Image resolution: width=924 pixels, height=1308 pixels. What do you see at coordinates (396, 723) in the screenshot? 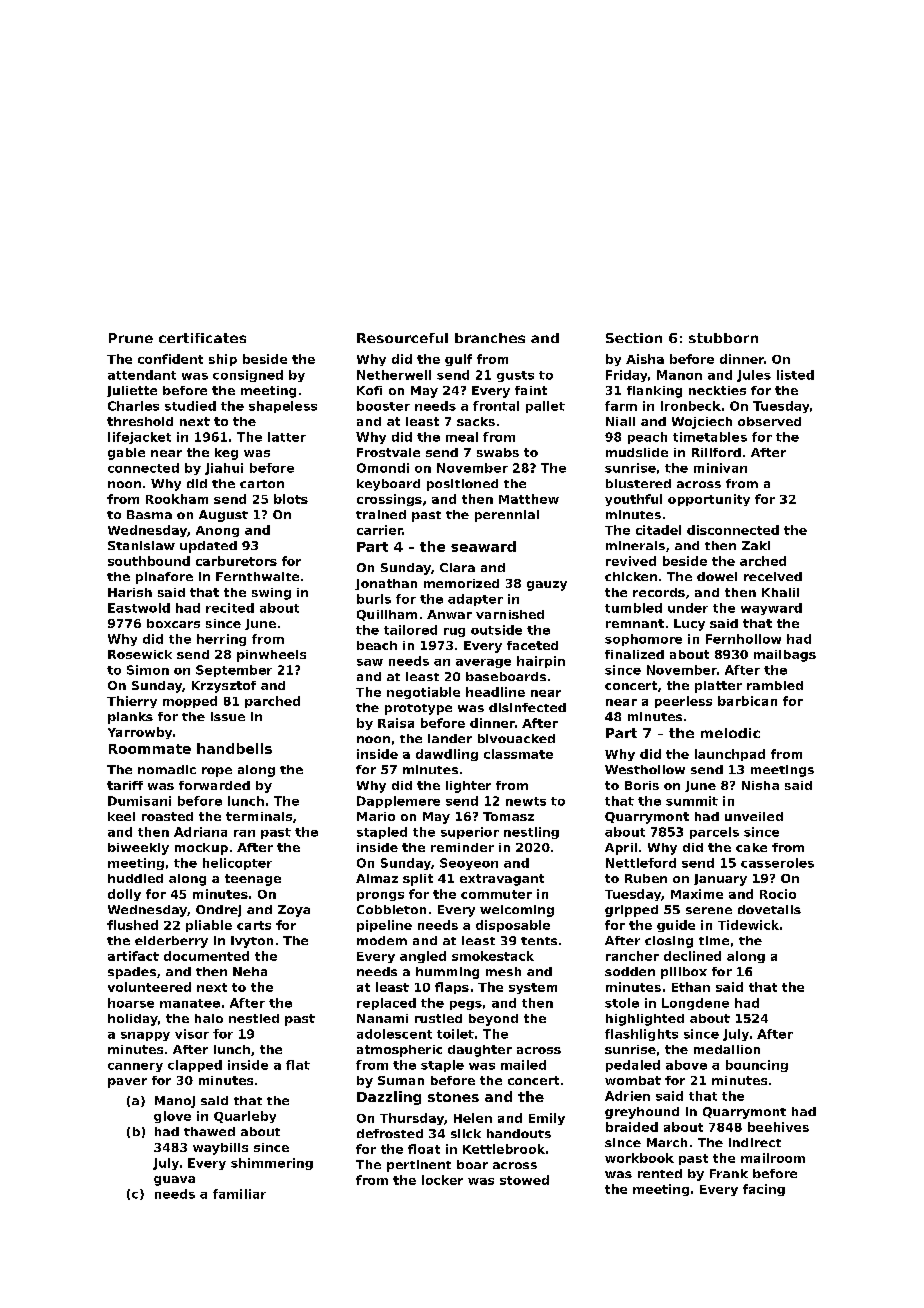
I see `Raisa` at bounding box center [396, 723].
